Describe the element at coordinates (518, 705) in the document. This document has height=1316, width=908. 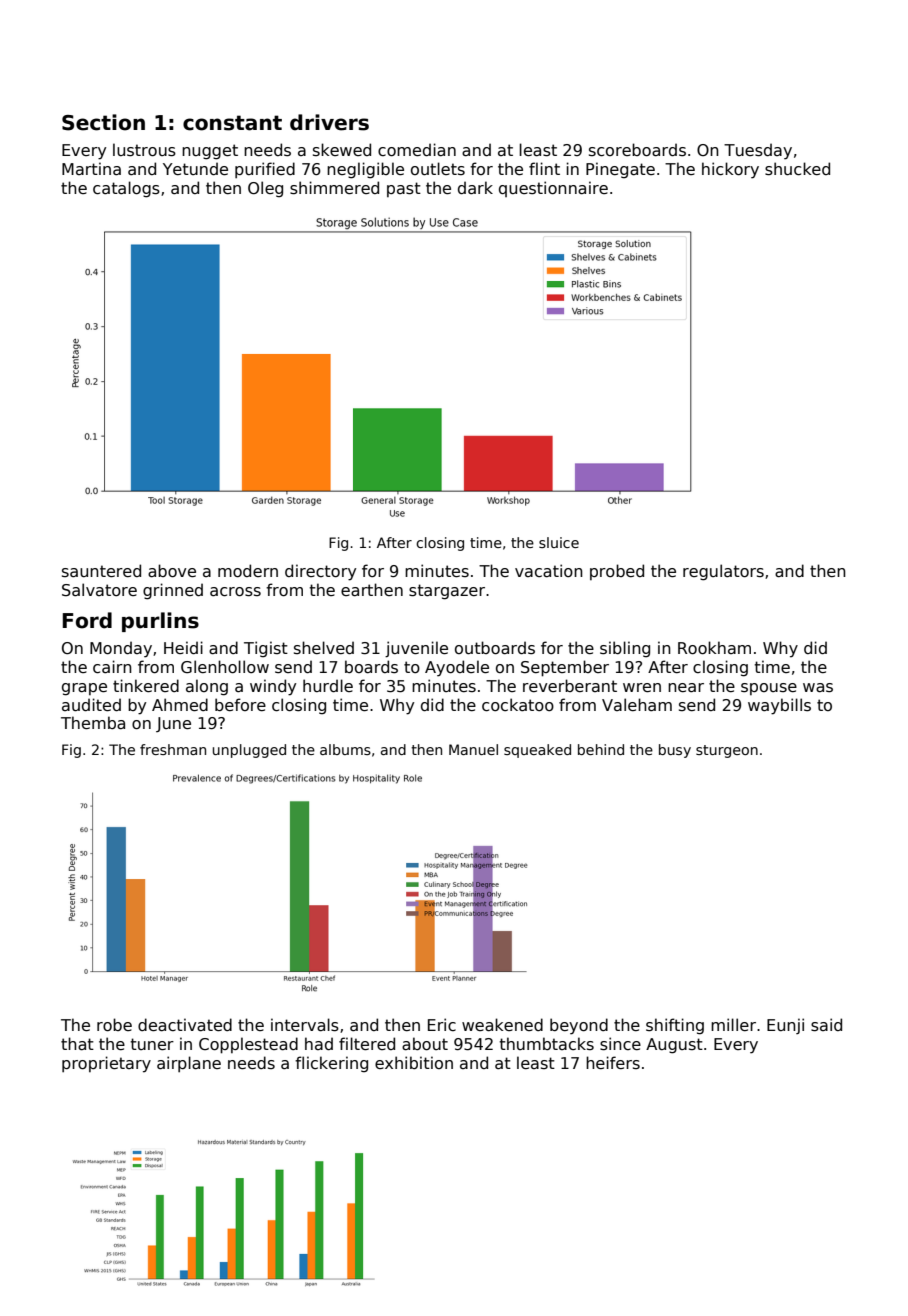
I see `cockatoo` at that location.
